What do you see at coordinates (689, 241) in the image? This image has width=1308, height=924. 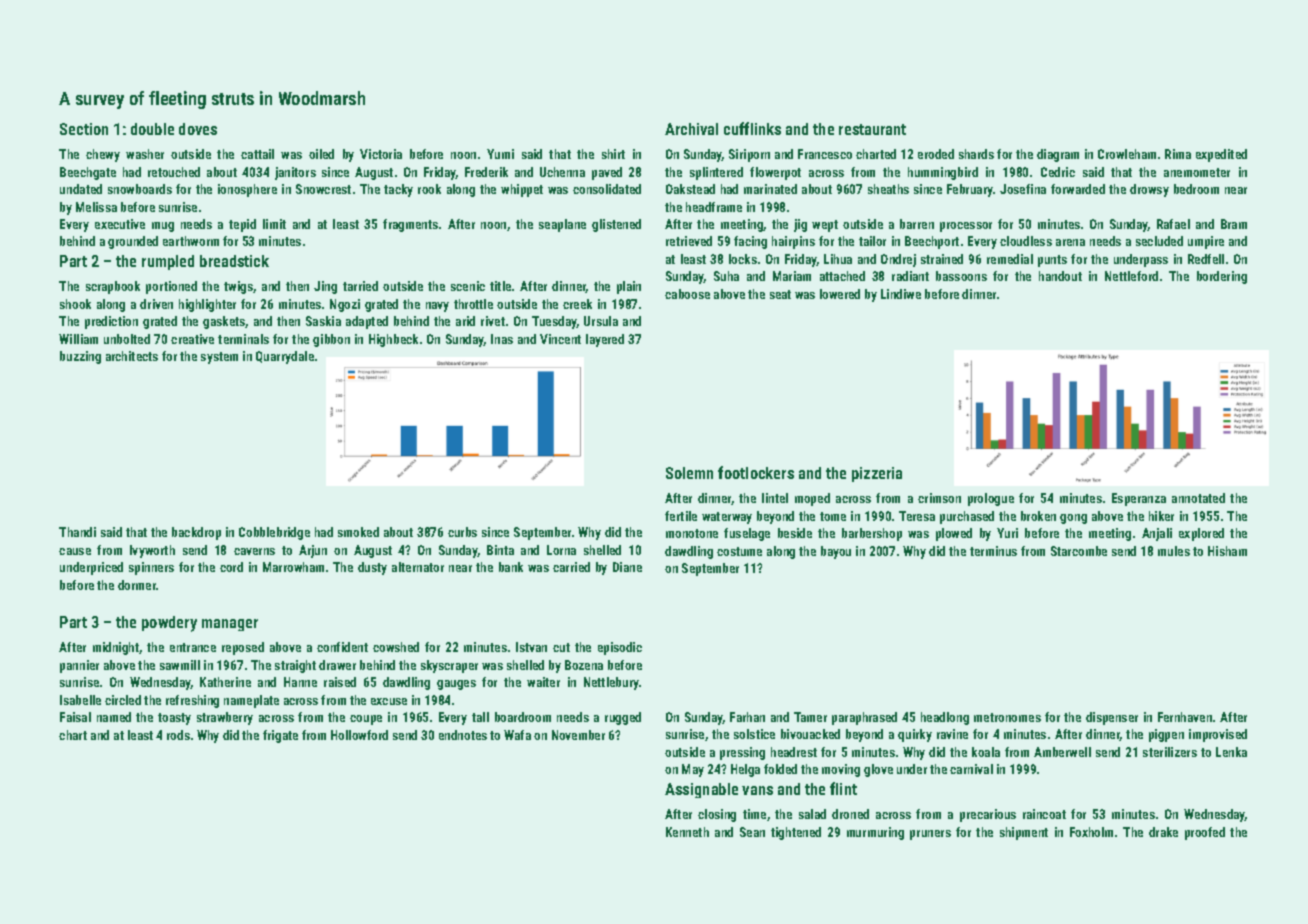 I see `retrieved` at bounding box center [689, 241].
